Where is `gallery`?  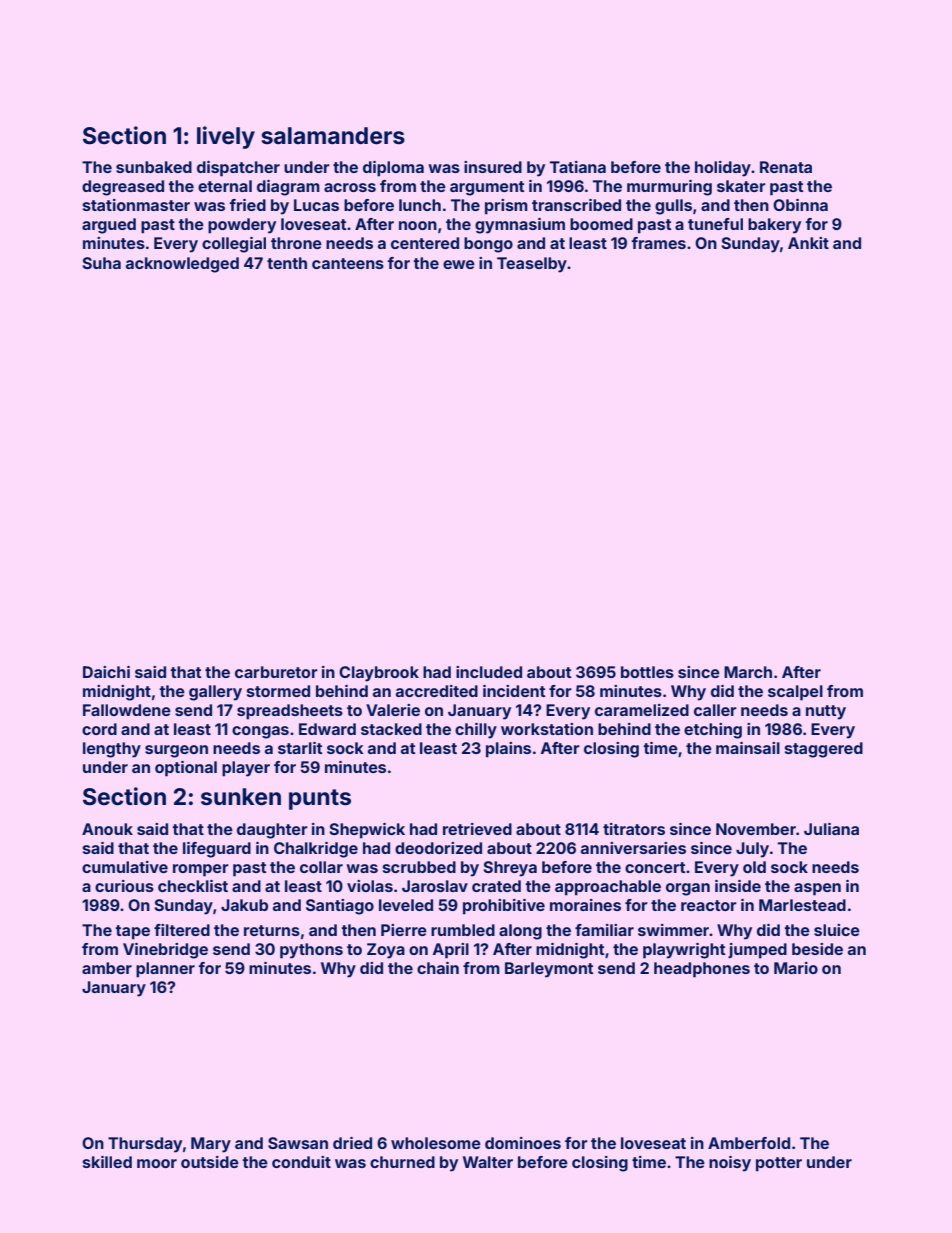 gallery is located at coordinates (215, 693).
